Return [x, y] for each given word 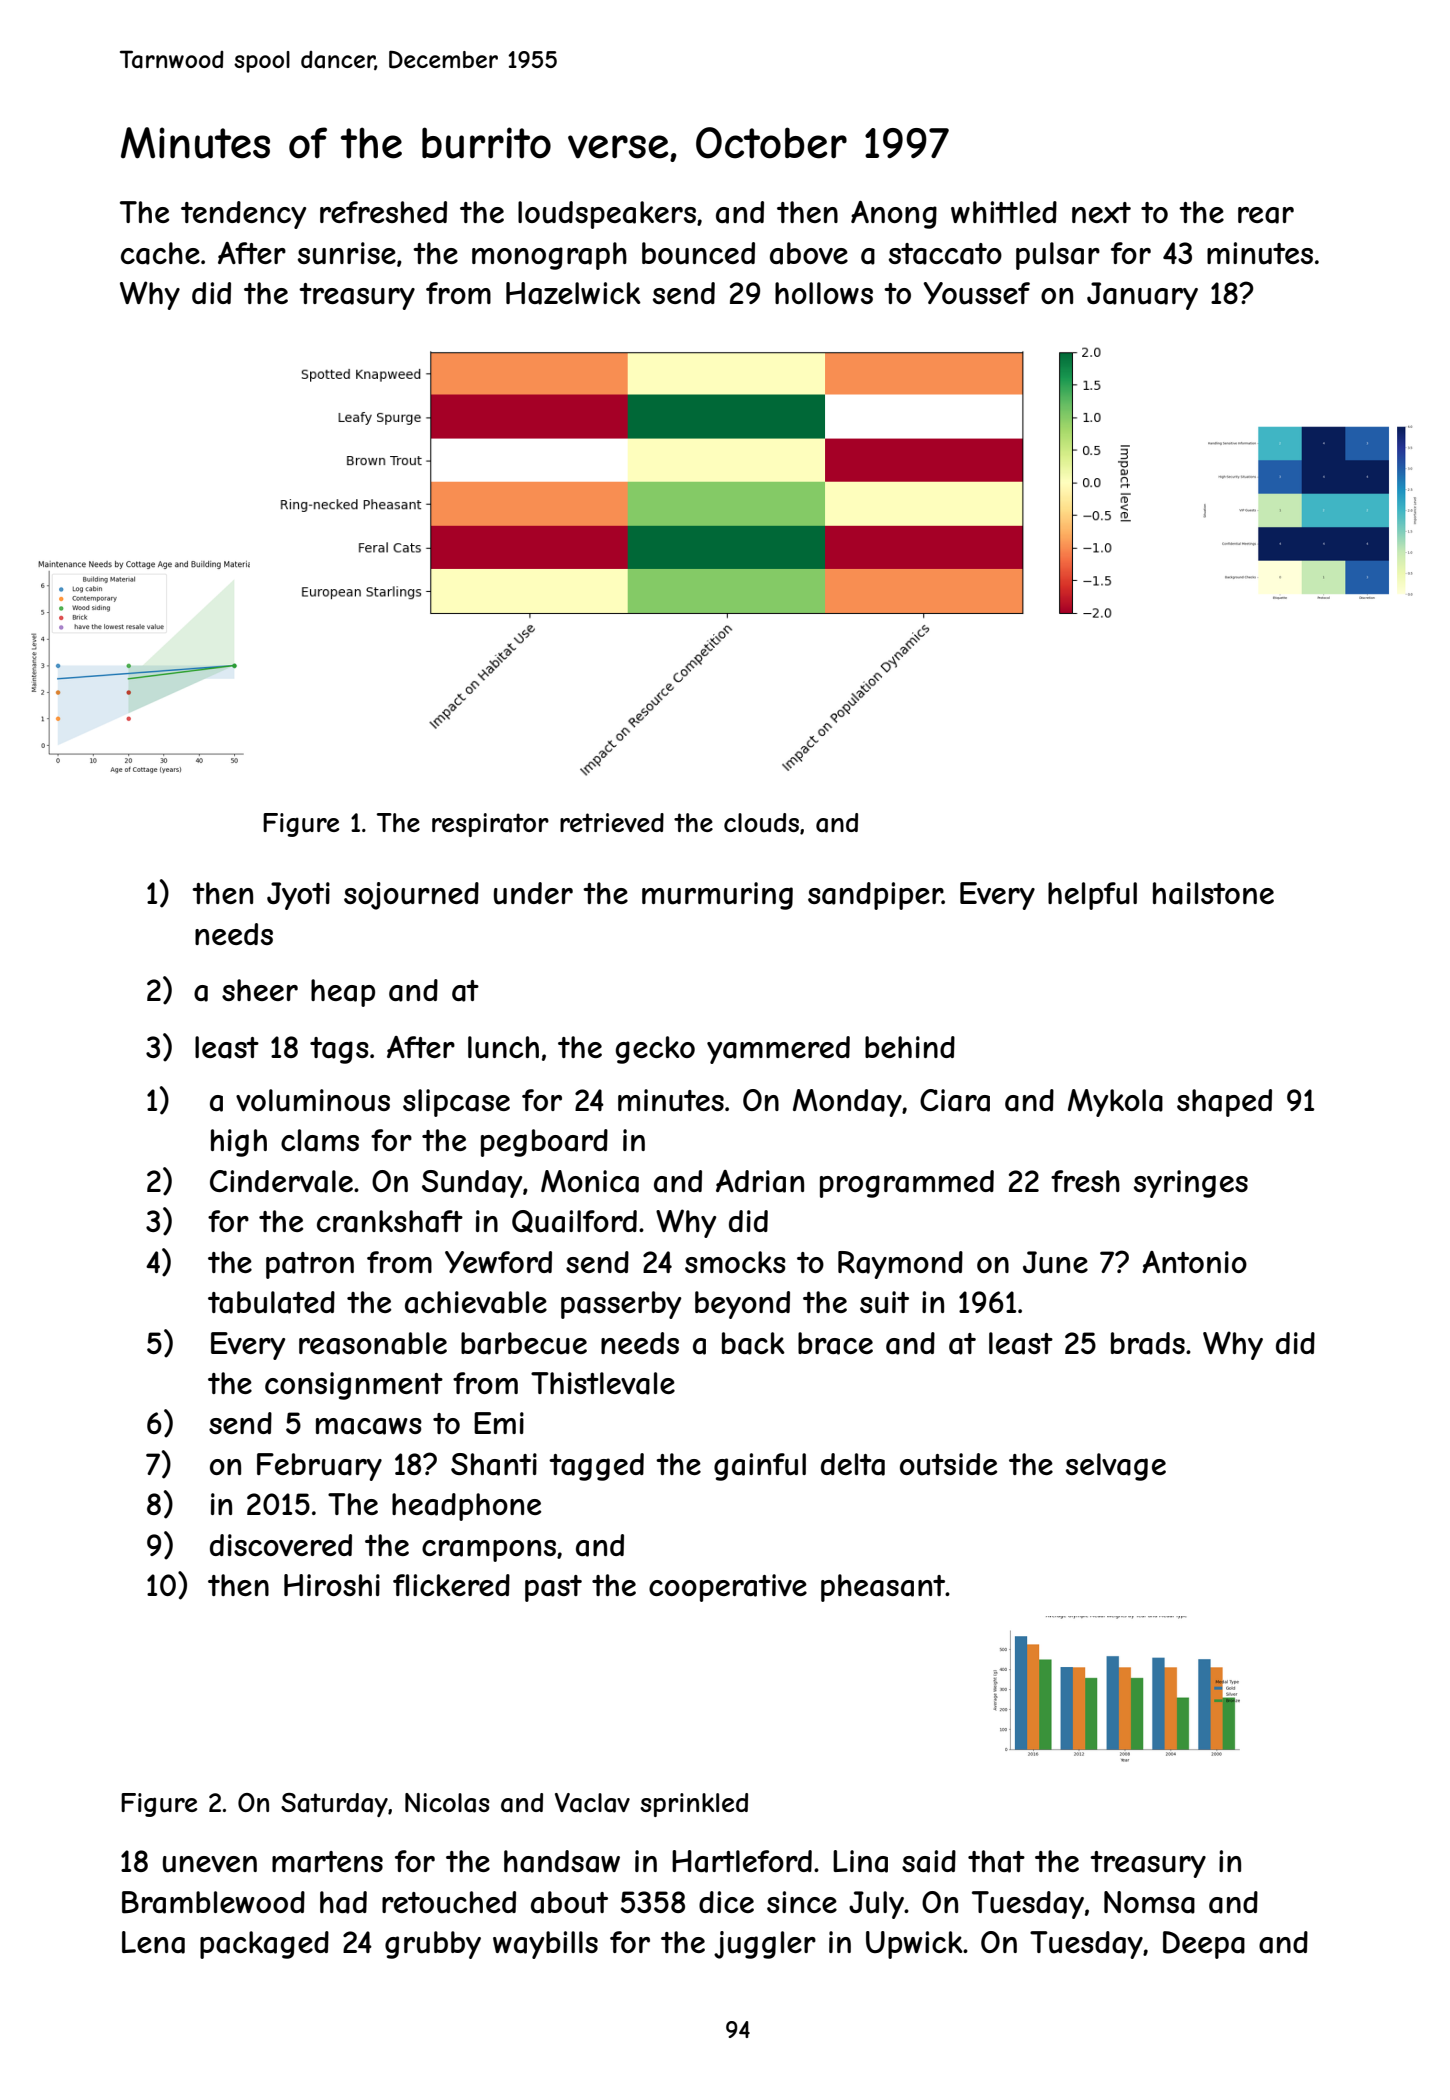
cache [160, 253]
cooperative [728, 1588]
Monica [590, 1181]
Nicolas [447, 1803]
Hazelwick [573, 293]
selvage [1116, 1467]
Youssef [976, 293]
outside [948, 1464]
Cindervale [281, 1181]
